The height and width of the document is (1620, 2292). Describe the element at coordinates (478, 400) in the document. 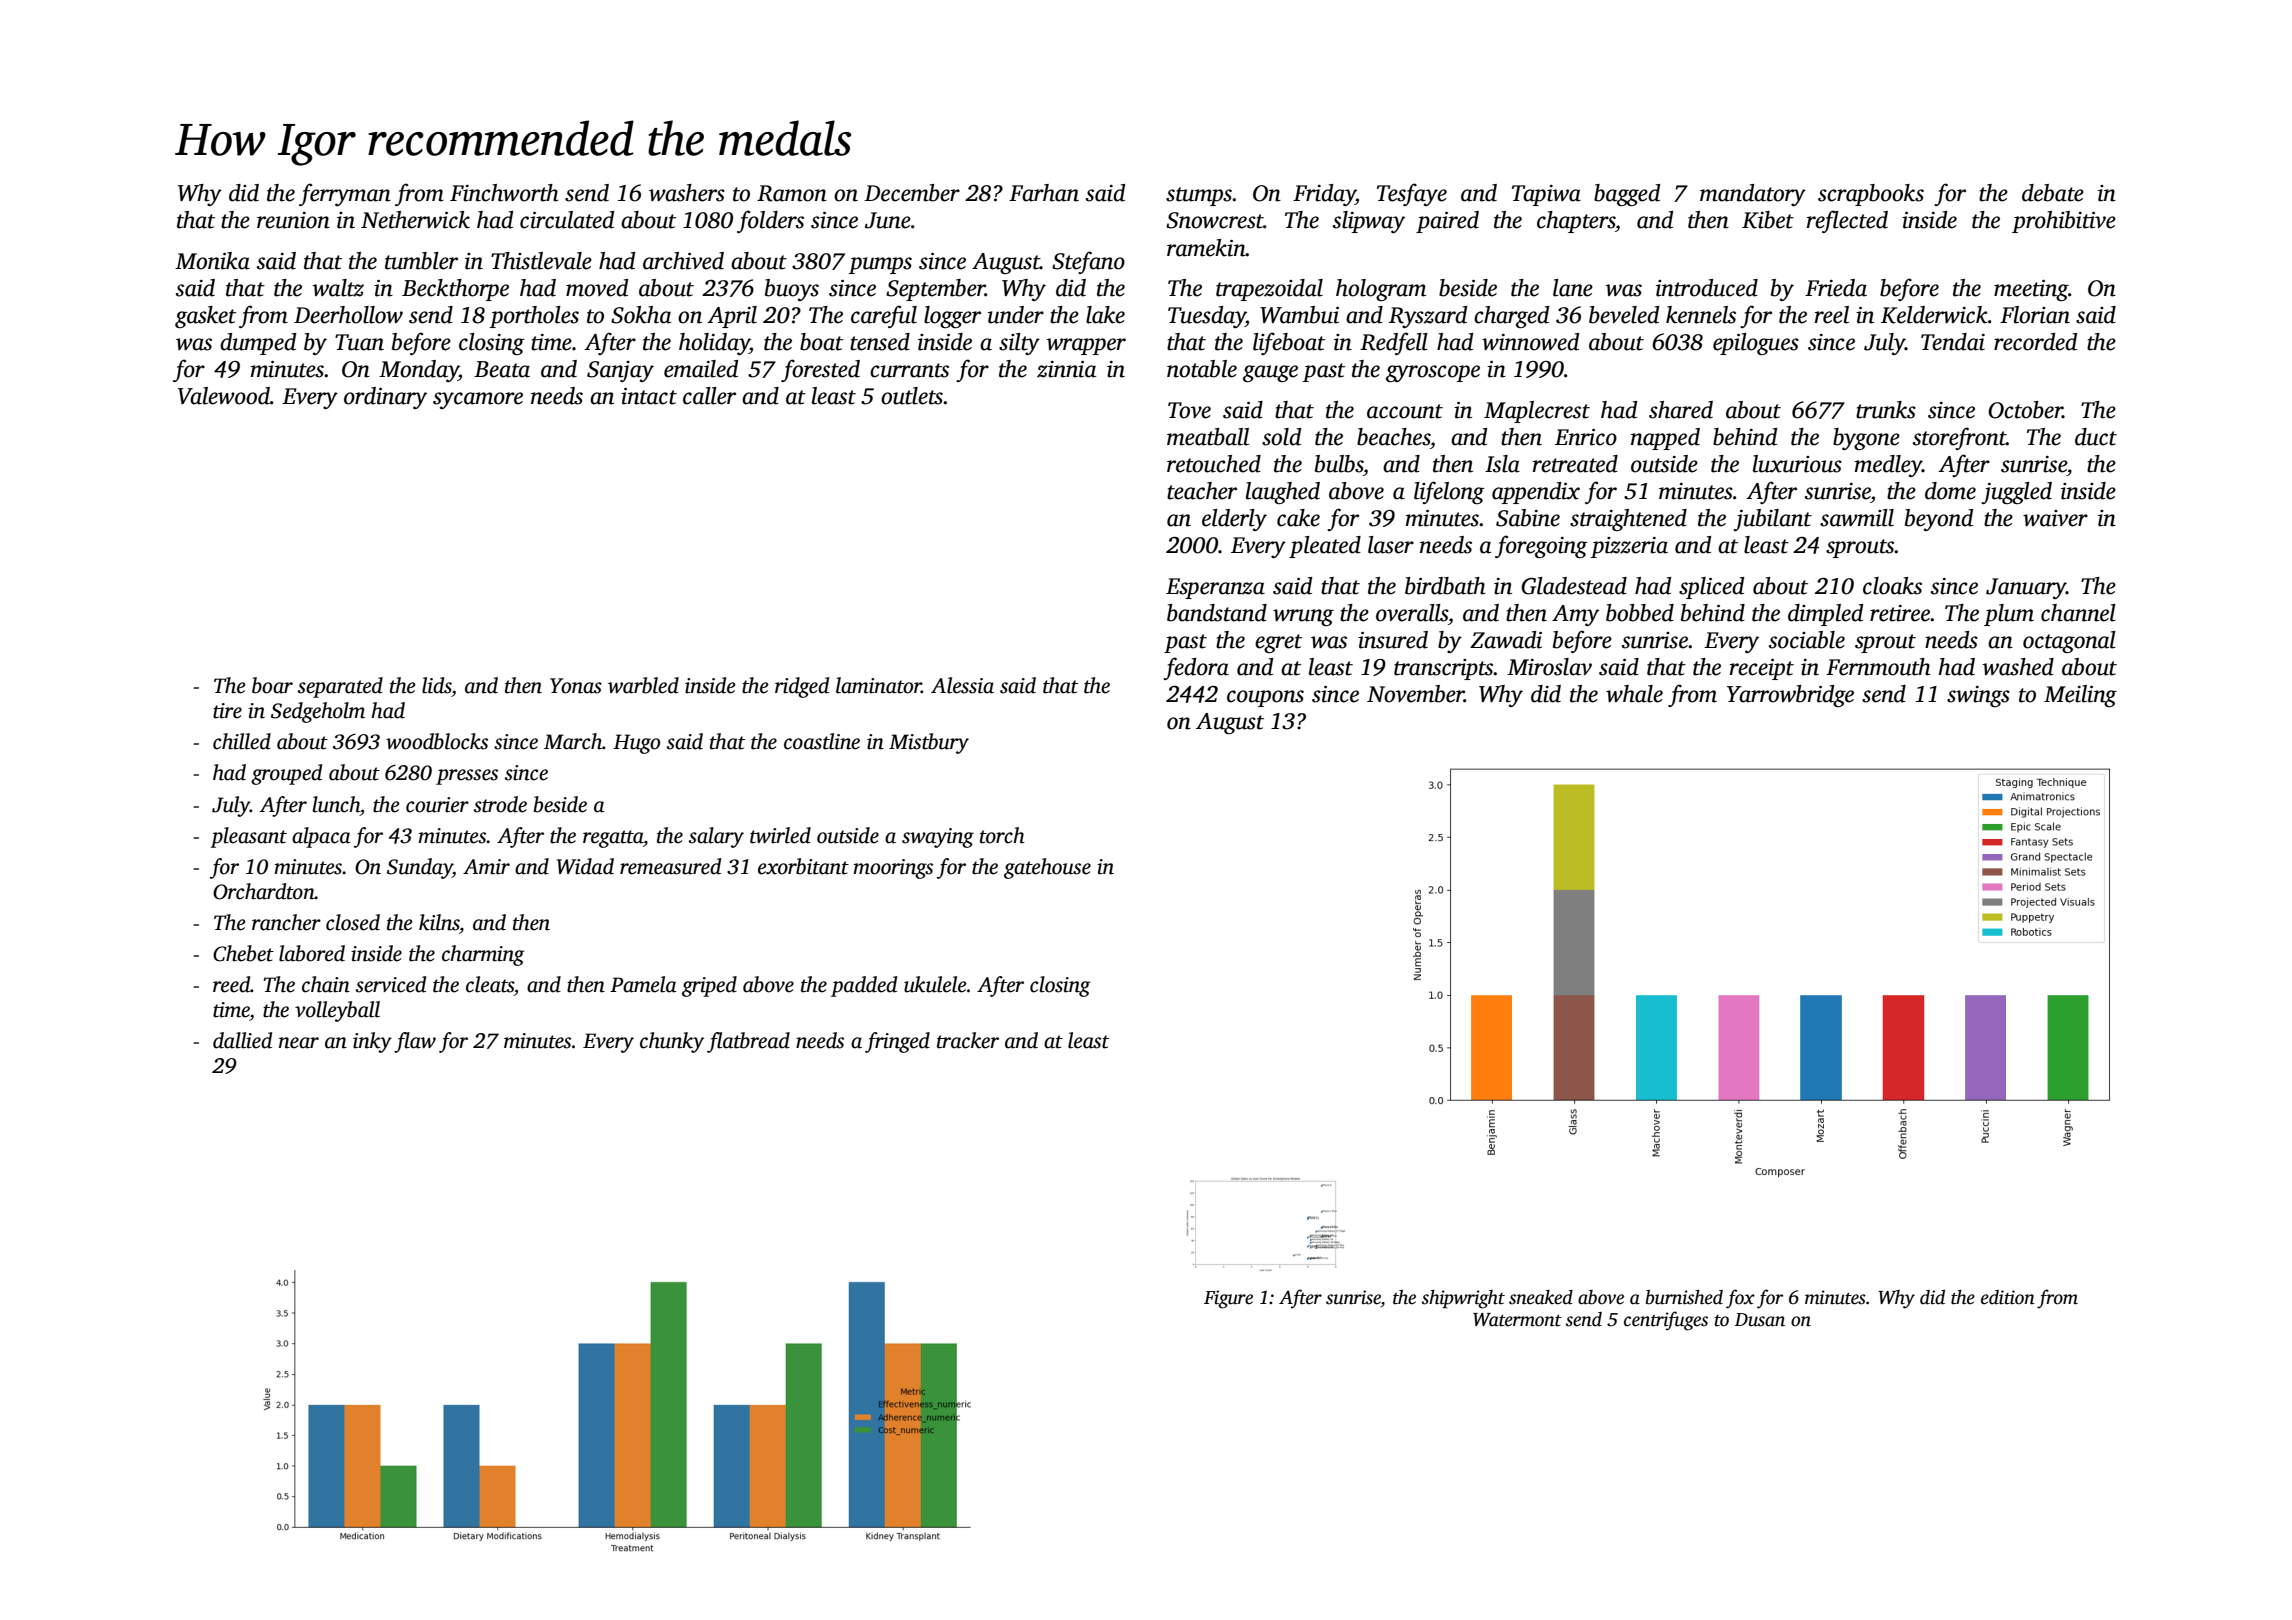

I see `sycamore` at that location.
